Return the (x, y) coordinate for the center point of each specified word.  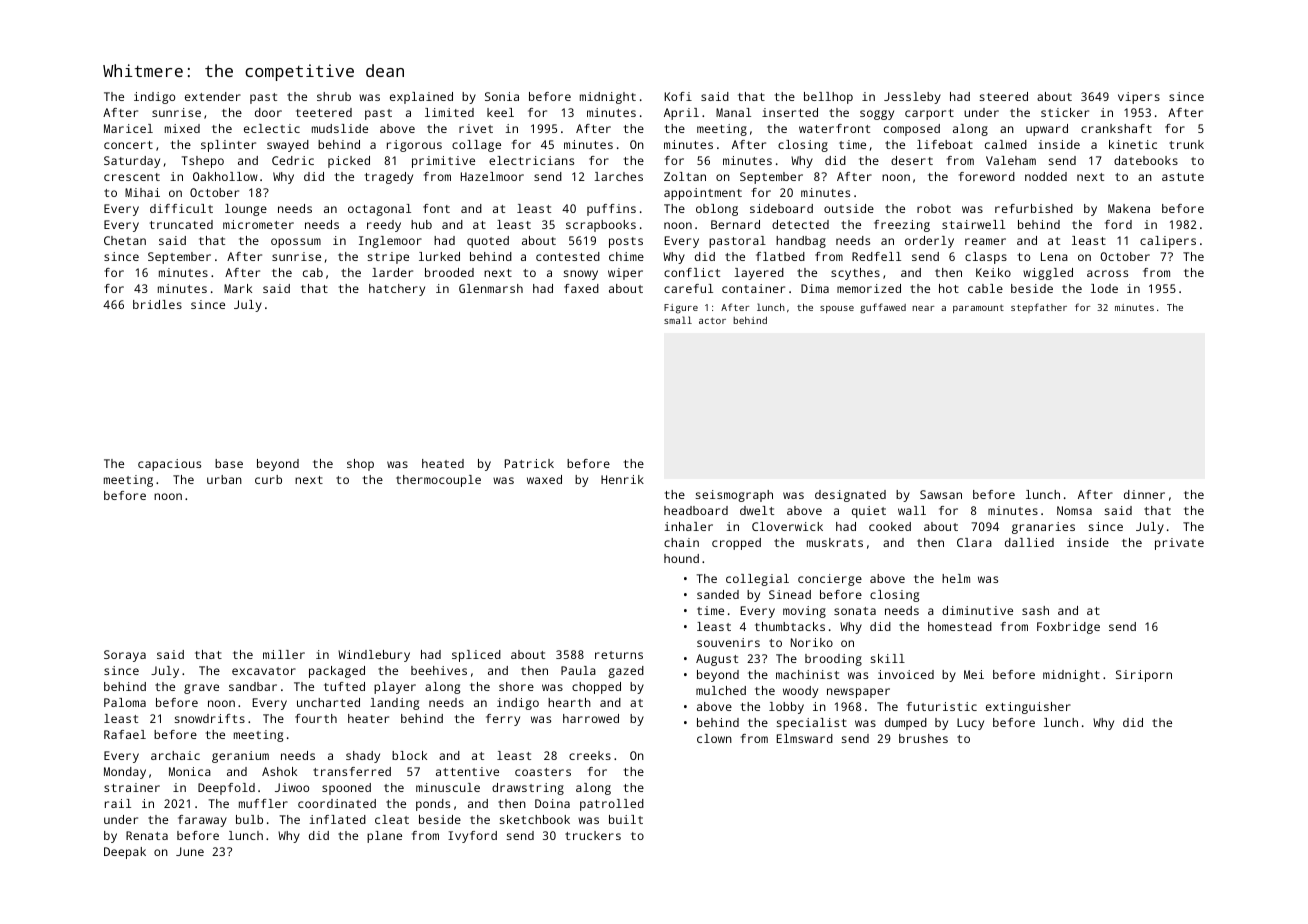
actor (712, 320)
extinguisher (1028, 708)
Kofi (678, 96)
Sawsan (941, 494)
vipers (1139, 98)
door (268, 112)
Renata (147, 835)
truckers (593, 835)
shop (360, 465)
